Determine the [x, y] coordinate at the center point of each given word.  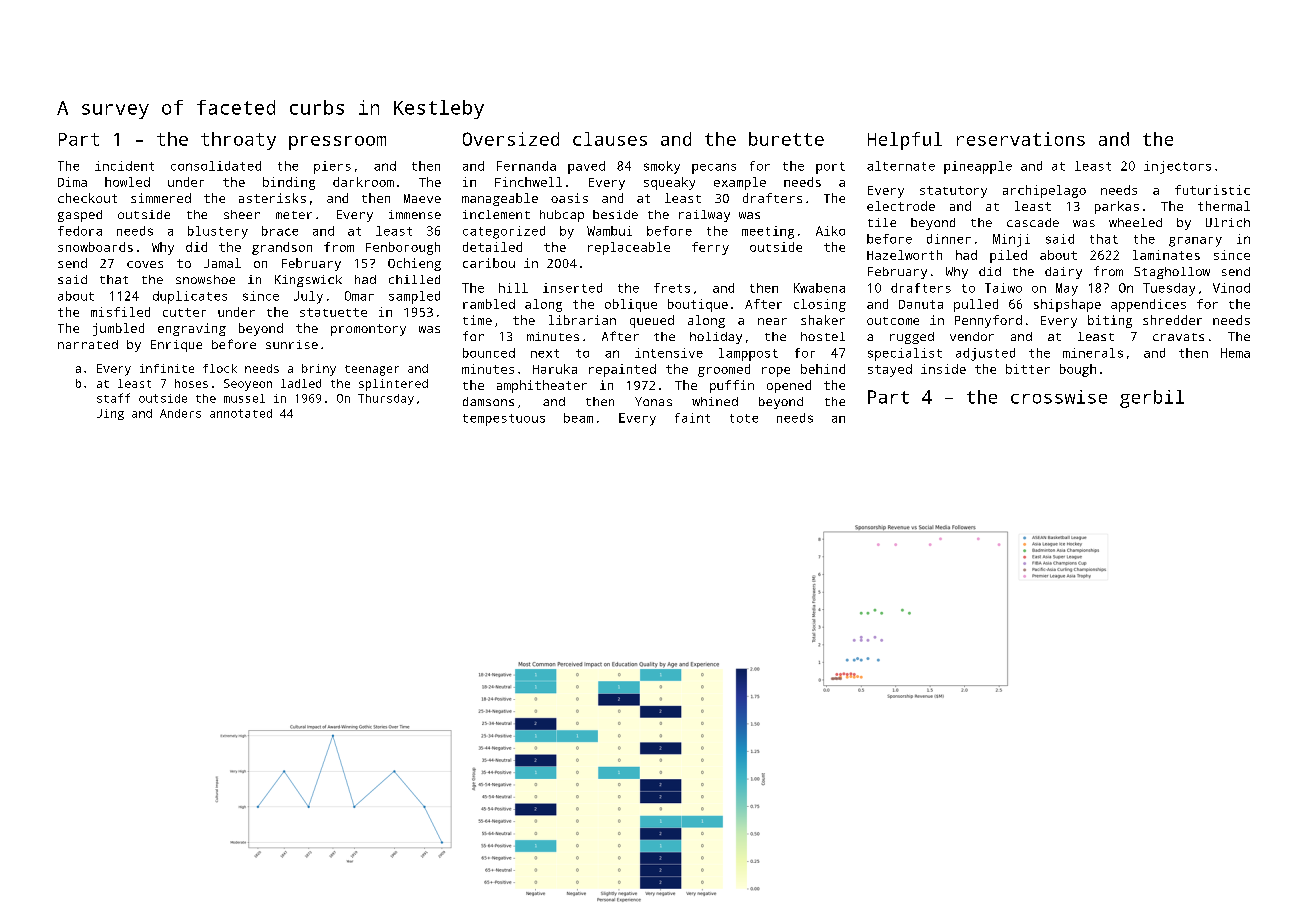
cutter [184, 312]
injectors [1177, 167]
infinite [167, 368]
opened [789, 386]
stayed [890, 370]
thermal [1224, 206]
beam [578, 418]
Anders [180, 413]
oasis [569, 198]
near [772, 321]
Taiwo [1003, 288]
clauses [610, 139]
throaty [238, 141]
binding [289, 183]
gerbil [1152, 399]
